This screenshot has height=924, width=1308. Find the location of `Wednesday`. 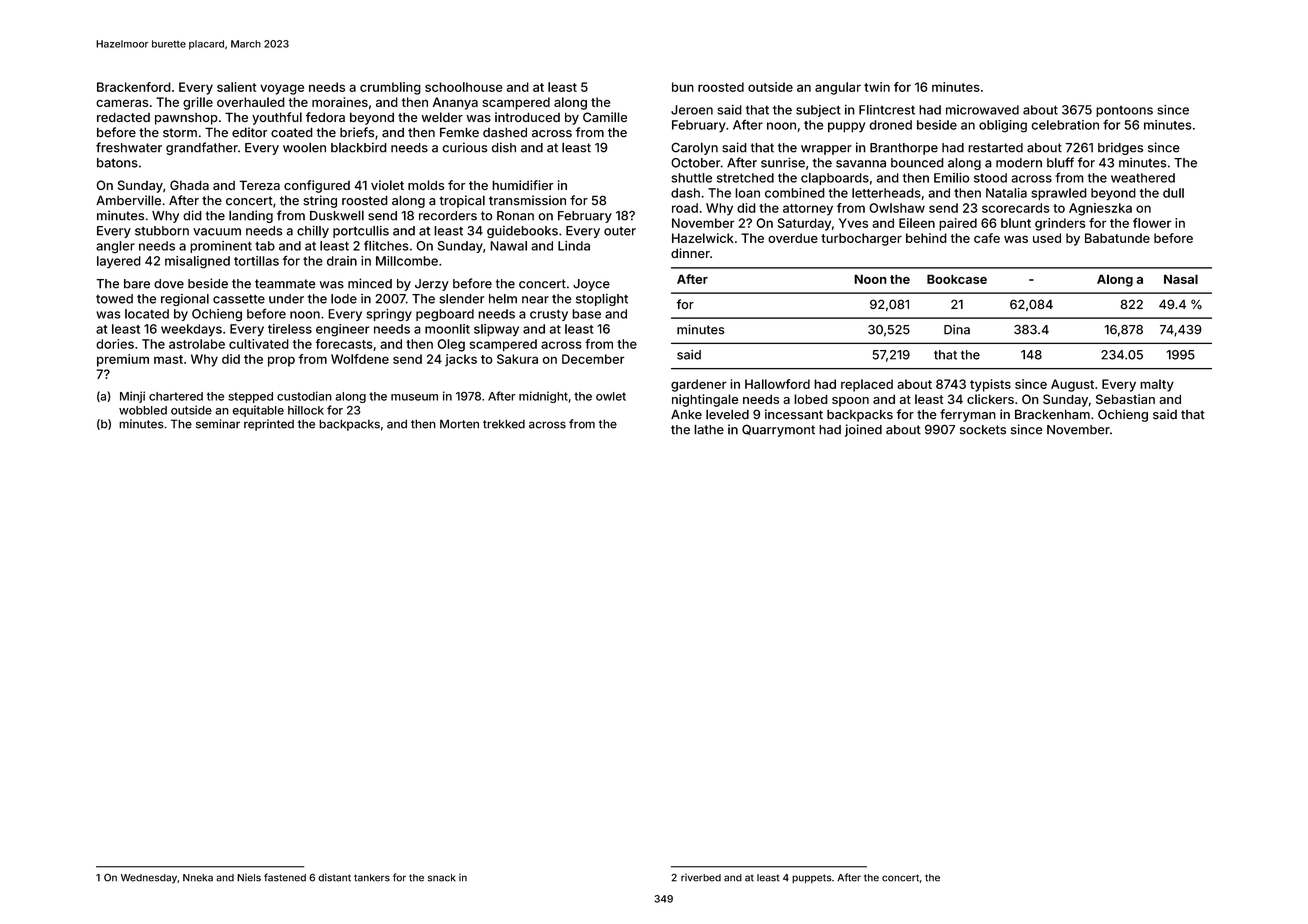

Wednesday is located at coordinates (149, 879).
